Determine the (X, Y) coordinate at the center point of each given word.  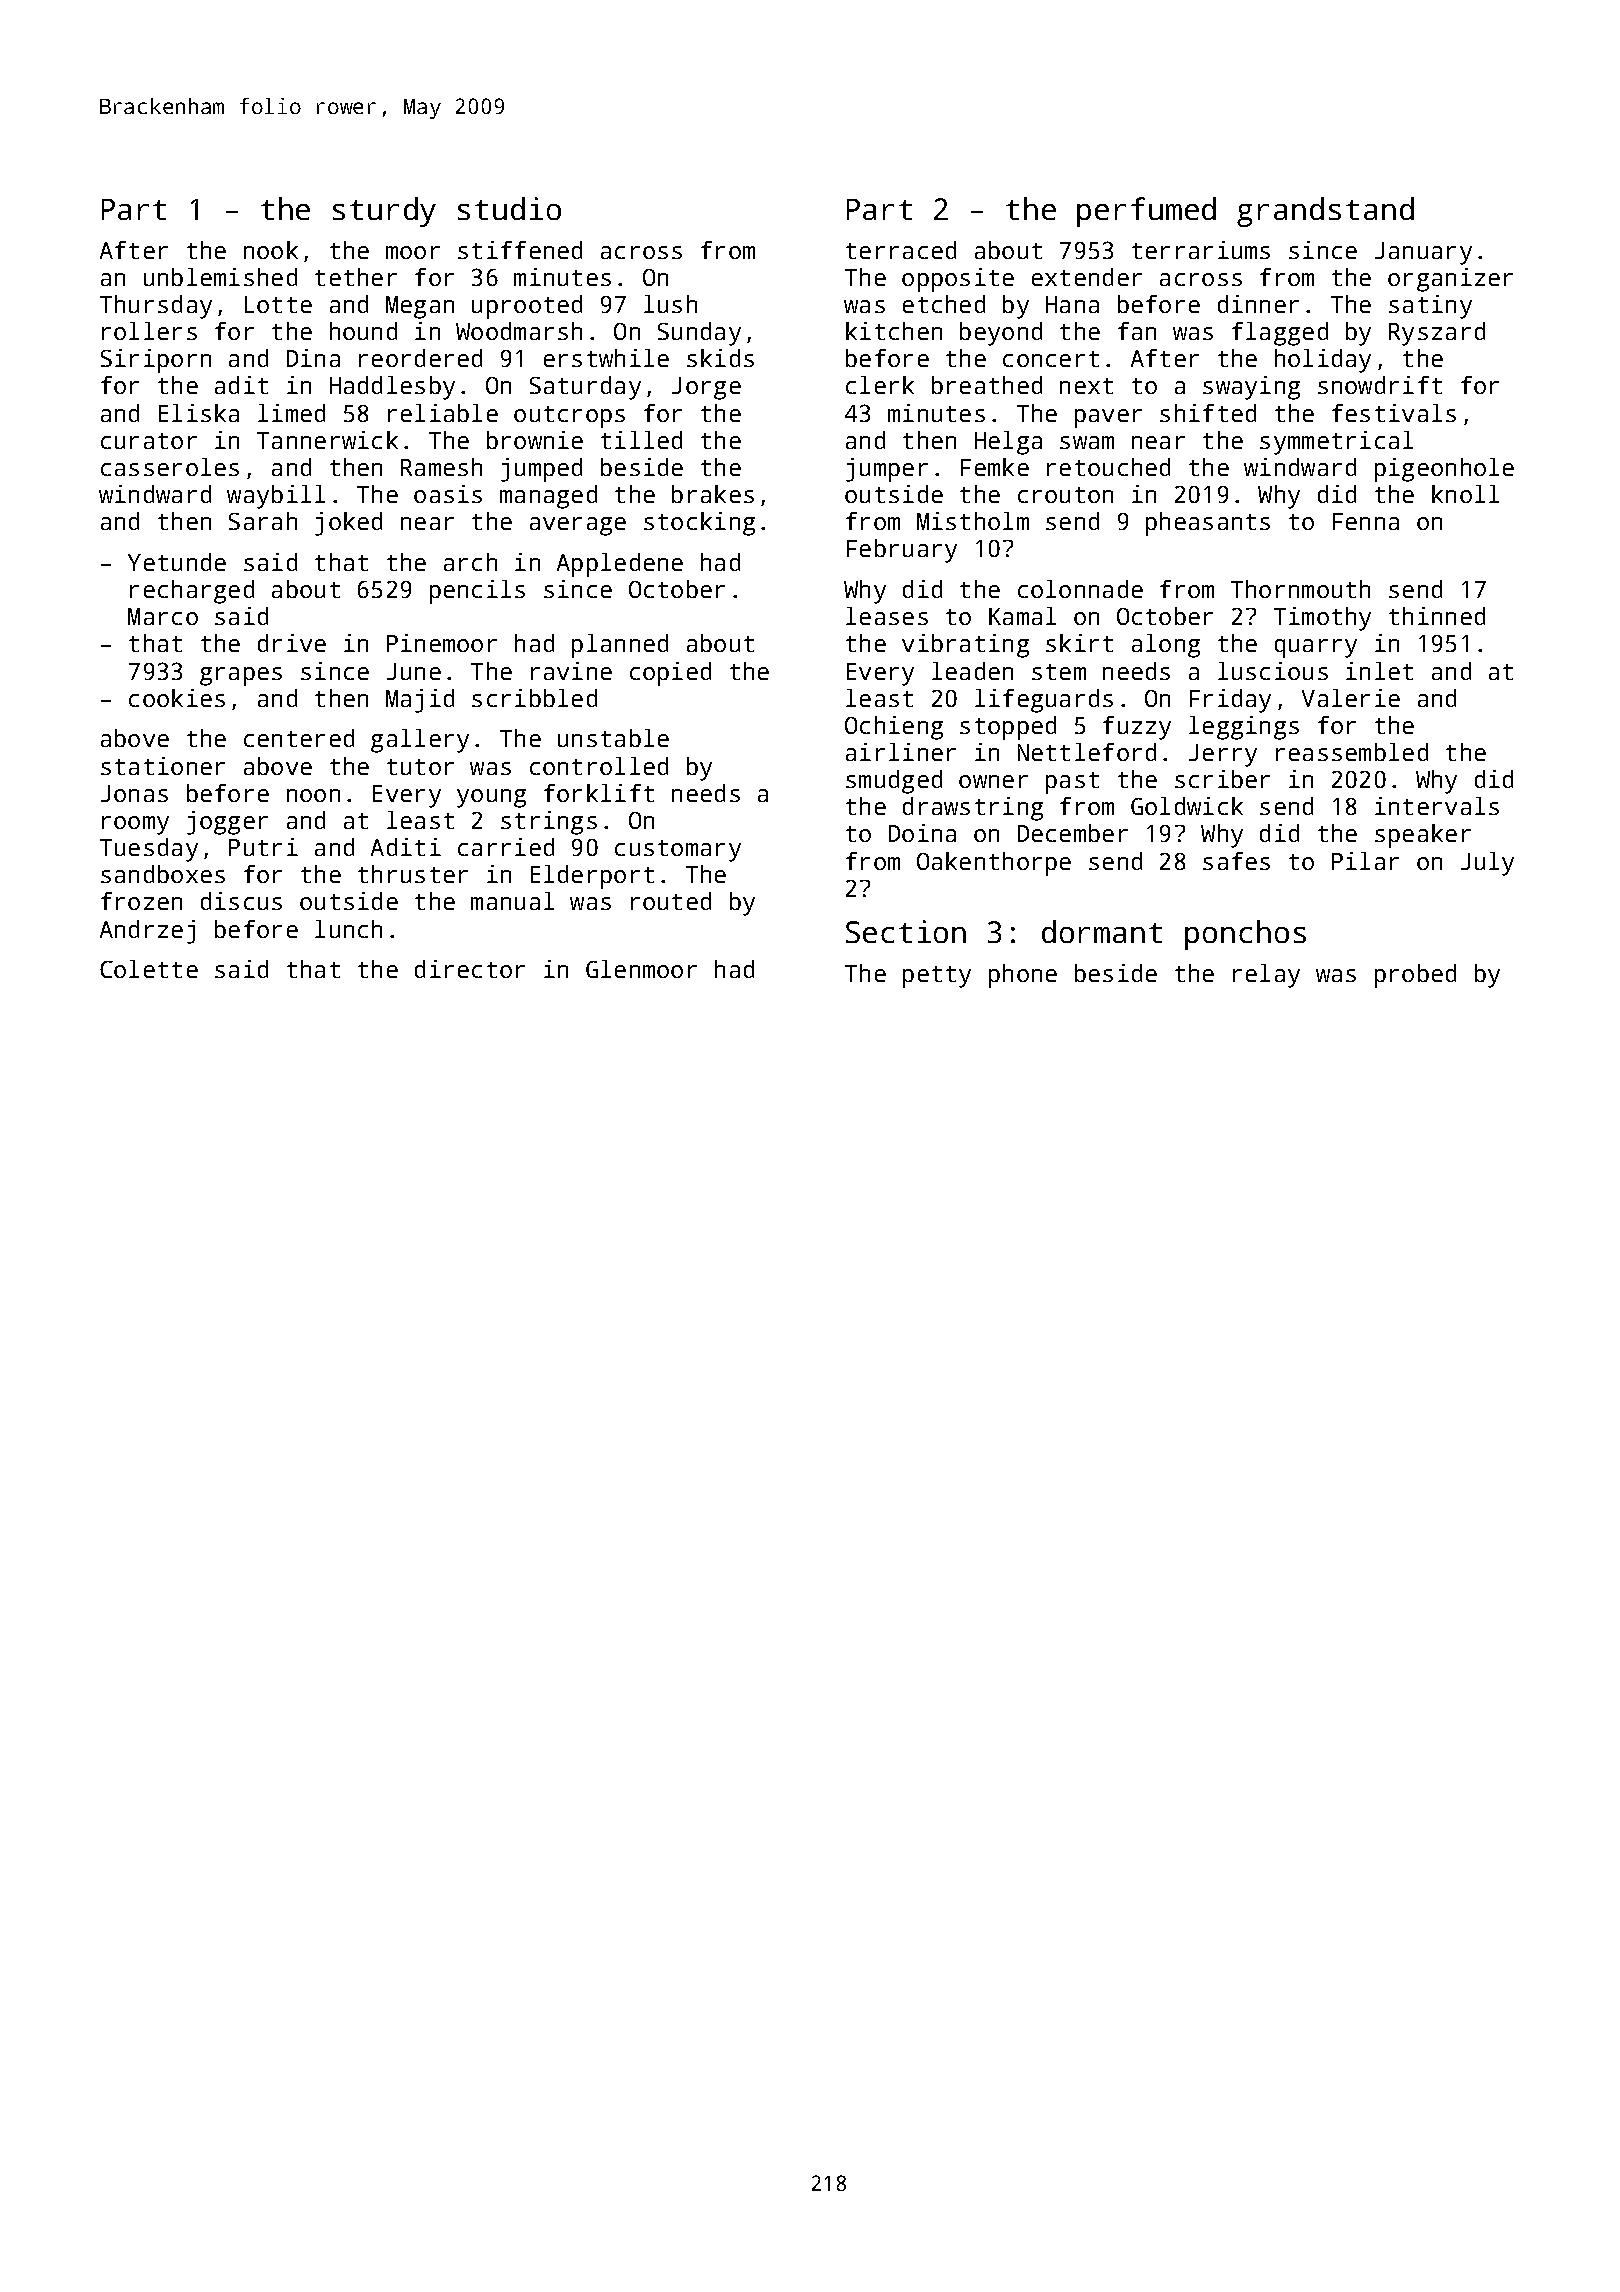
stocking (699, 524)
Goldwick (1187, 806)
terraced (901, 250)
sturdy (384, 212)
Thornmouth (1300, 589)
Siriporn (156, 361)
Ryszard (1437, 334)
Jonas (134, 793)
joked (348, 524)
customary (678, 851)
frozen (141, 901)
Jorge (706, 388)
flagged (1280, 334)
